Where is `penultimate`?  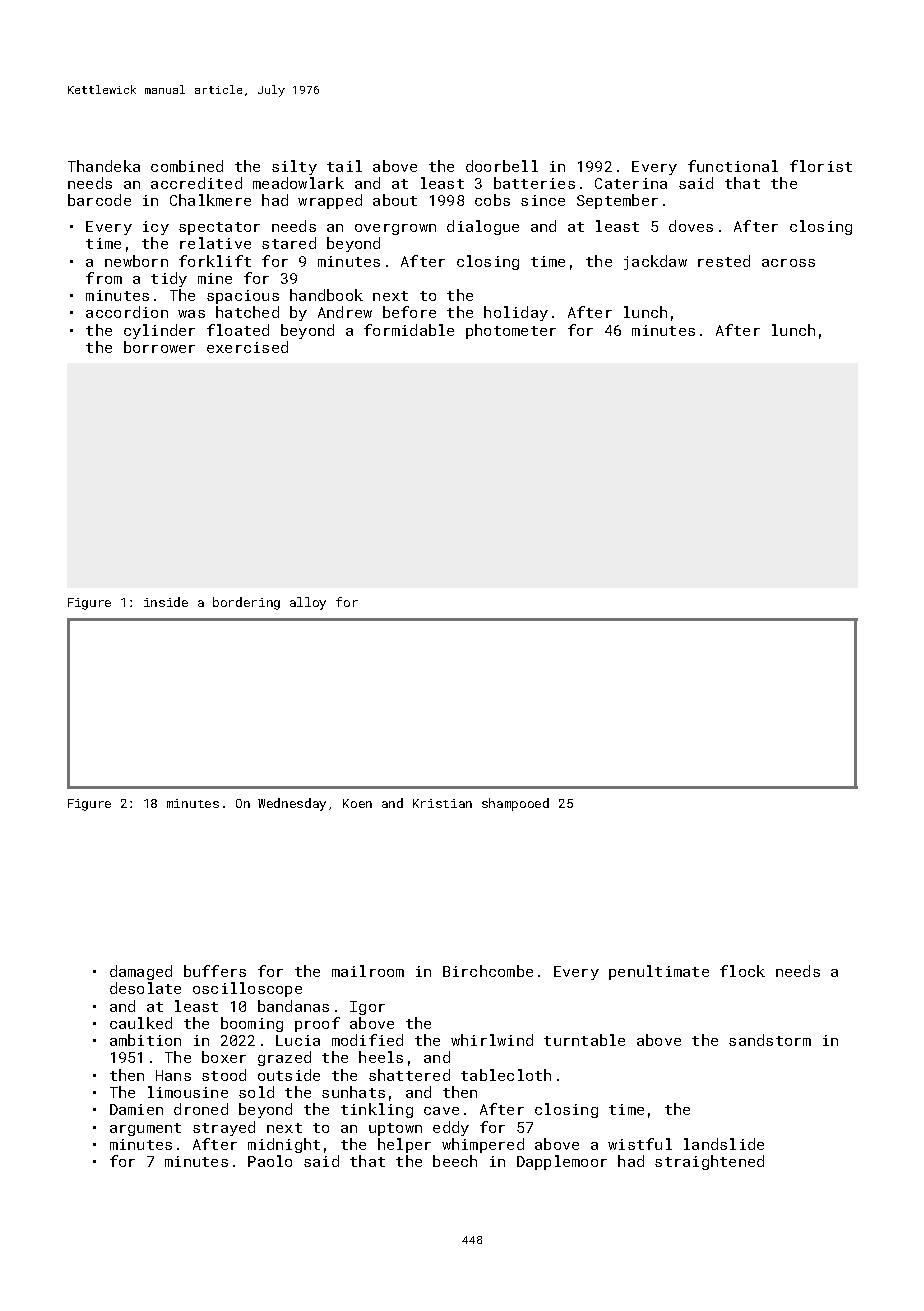
penultimate is located at coordinates (659, 972).
